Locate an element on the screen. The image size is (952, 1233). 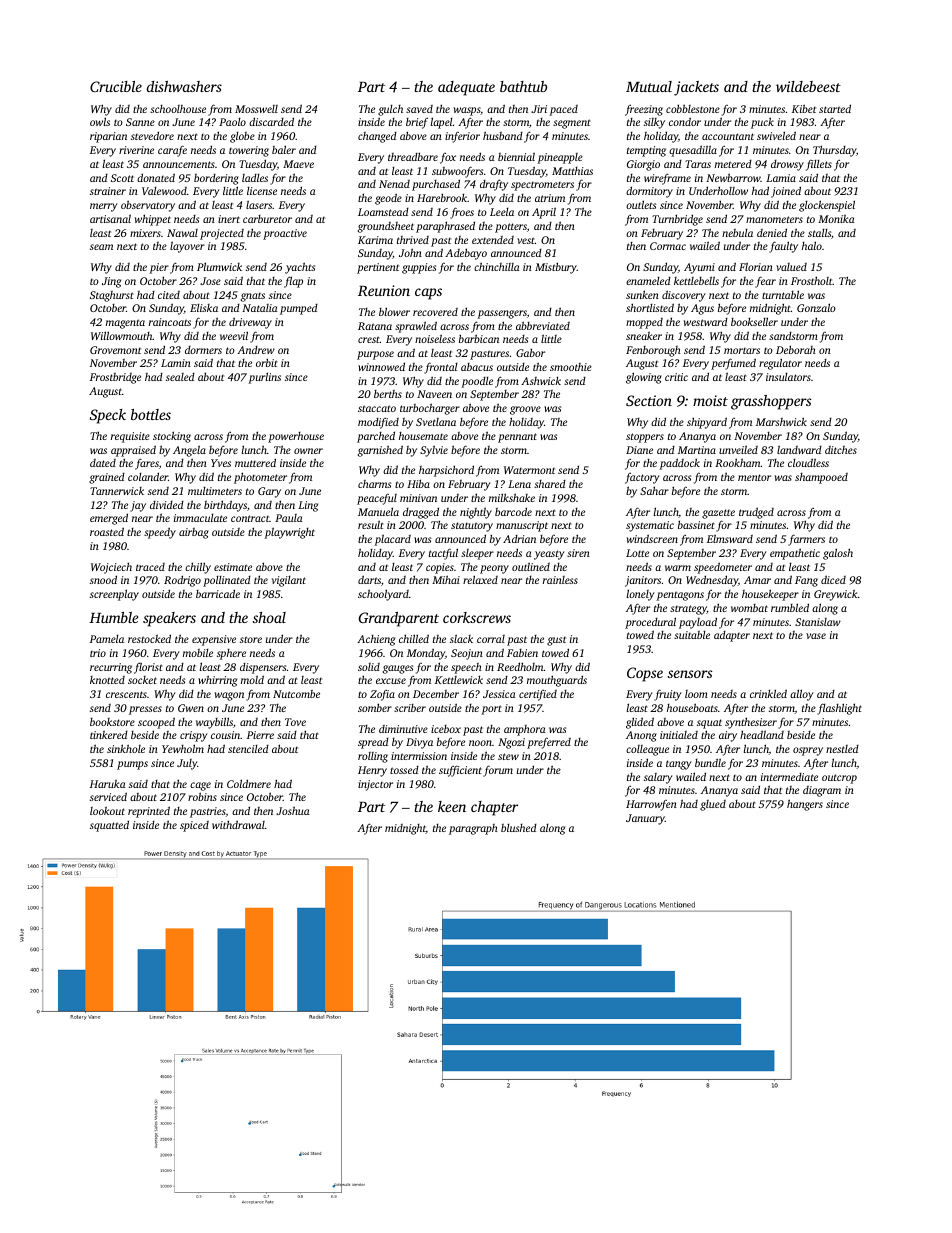
paragraph is located at coordinates (473, 829).
